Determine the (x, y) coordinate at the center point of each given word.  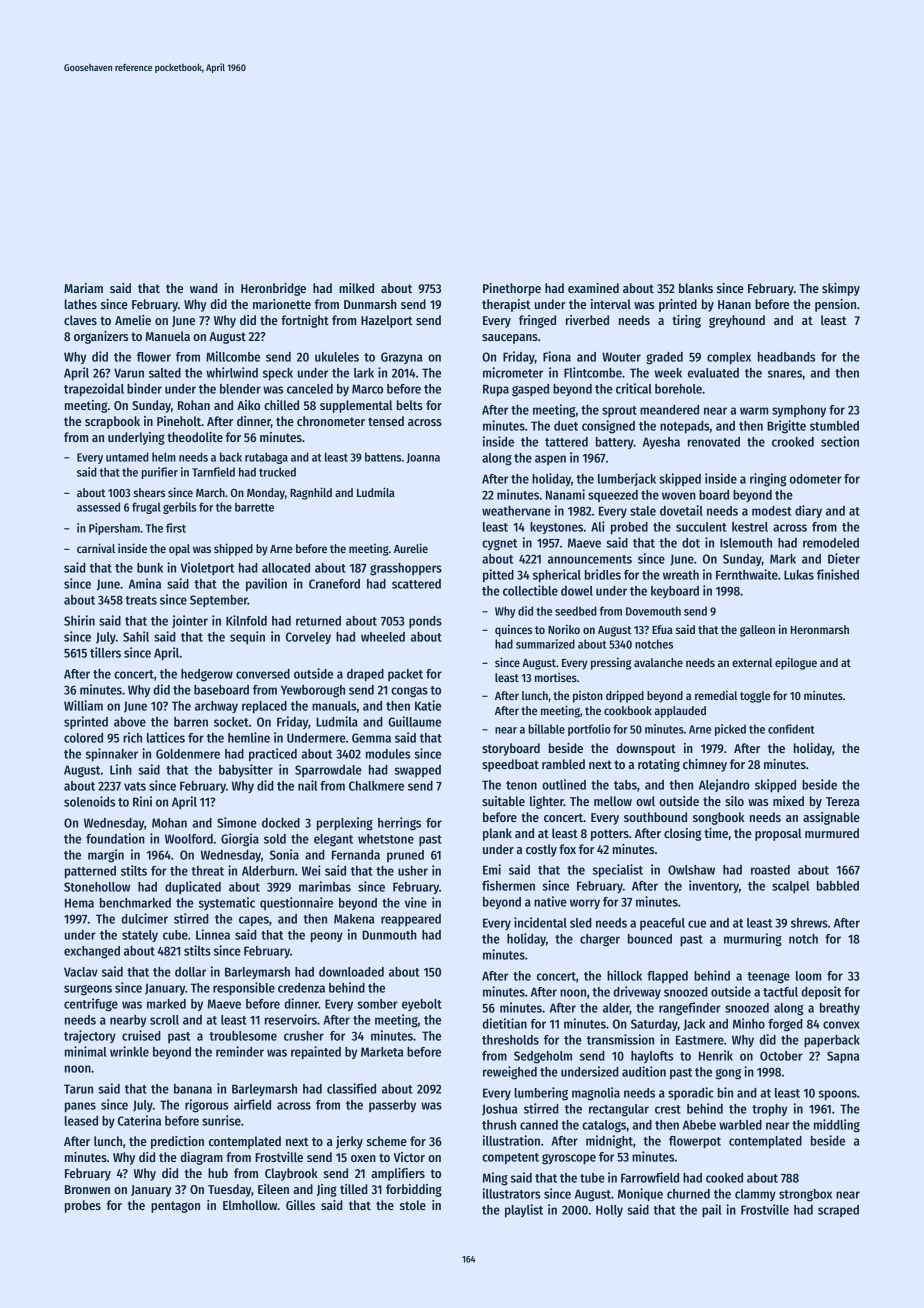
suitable (503, 801)
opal (179, 550)
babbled (838, 886)
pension (835, 305)
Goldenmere (188, 754)
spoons (838, 1095)
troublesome (243, 1036)
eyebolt (422, 1005)
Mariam (83, 288)
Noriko (564, 629)
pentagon (175, 1207)
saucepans (510, 339)
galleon (757, 631)
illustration (511, 1140)
